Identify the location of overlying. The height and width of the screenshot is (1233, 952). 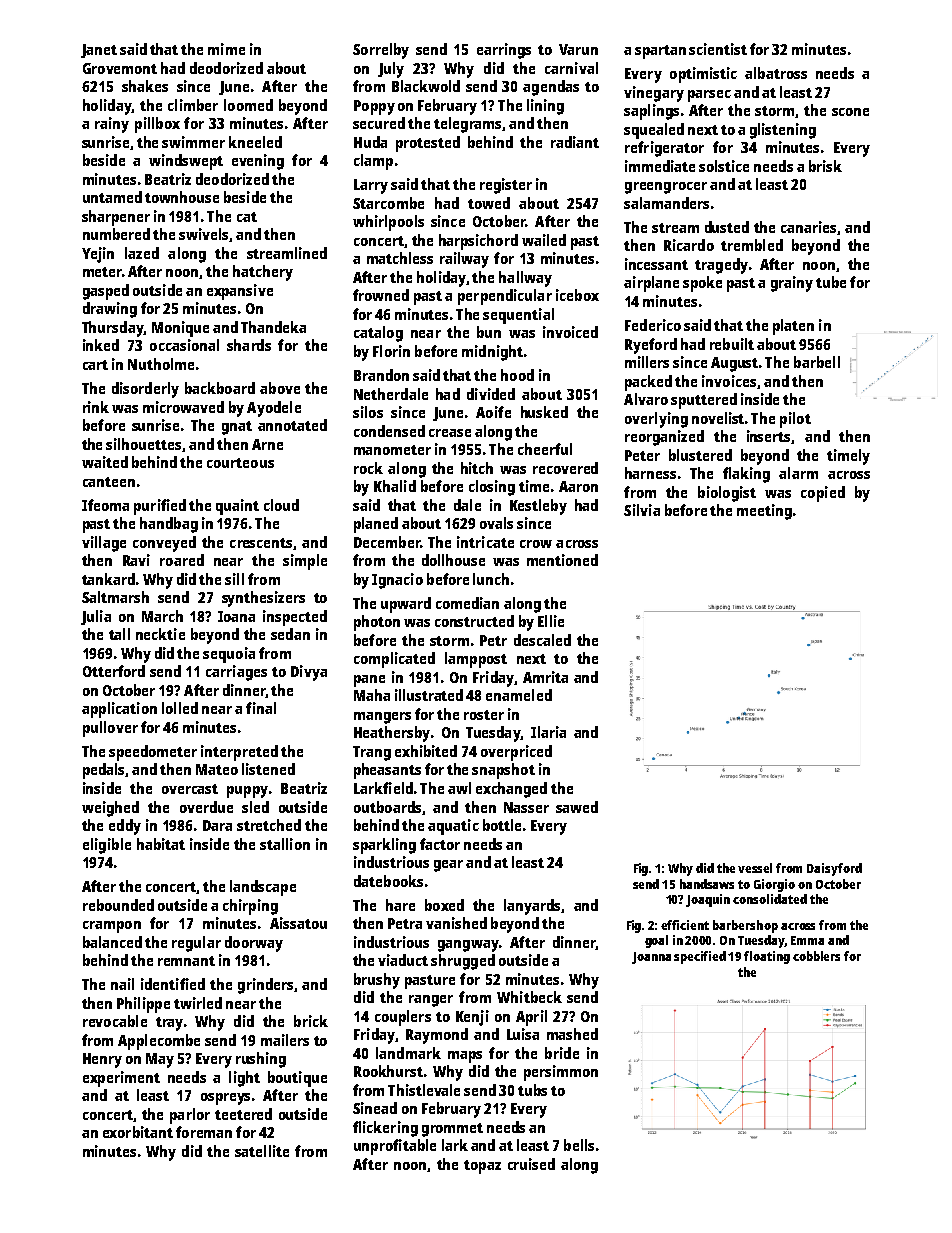
(656, 420).
